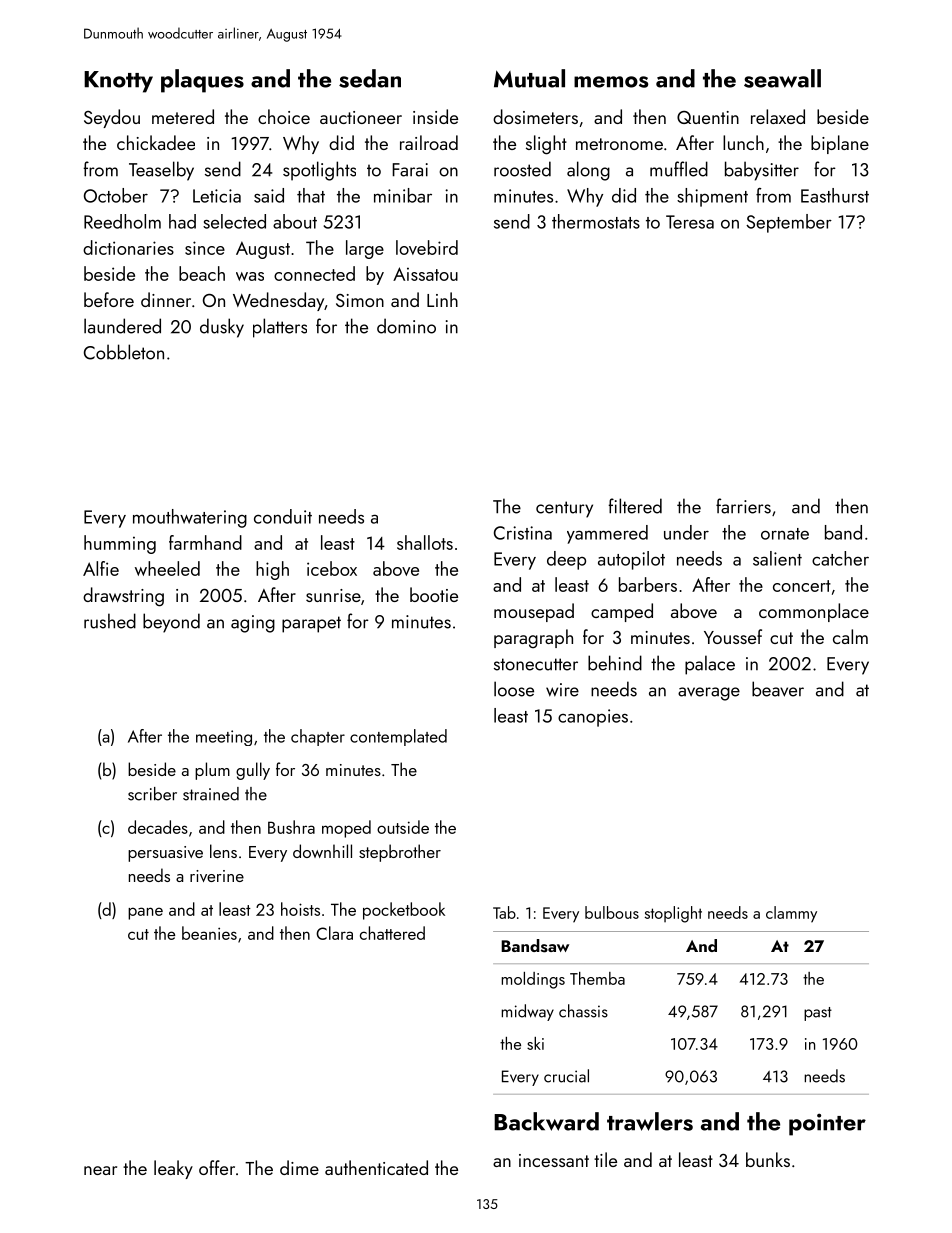 The width and height of the screenshot is (952, 1233). I want to click on stoplight, so click(673, 914).
